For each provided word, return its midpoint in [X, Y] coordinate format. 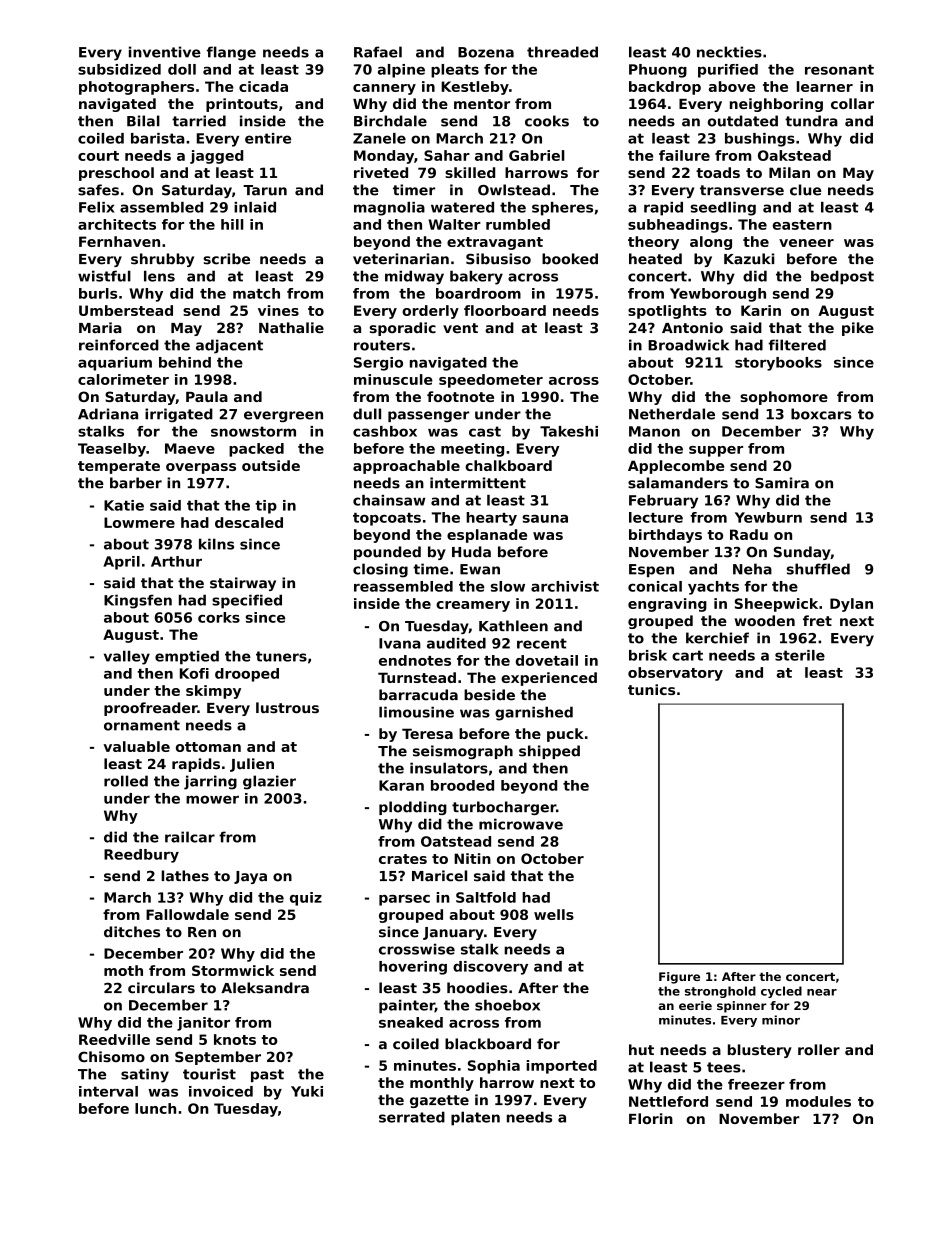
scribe [227, 259]
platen [475, 1118]
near [822, 992]
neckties [729, 52]
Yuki [307, 1091]
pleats [455, 71]
